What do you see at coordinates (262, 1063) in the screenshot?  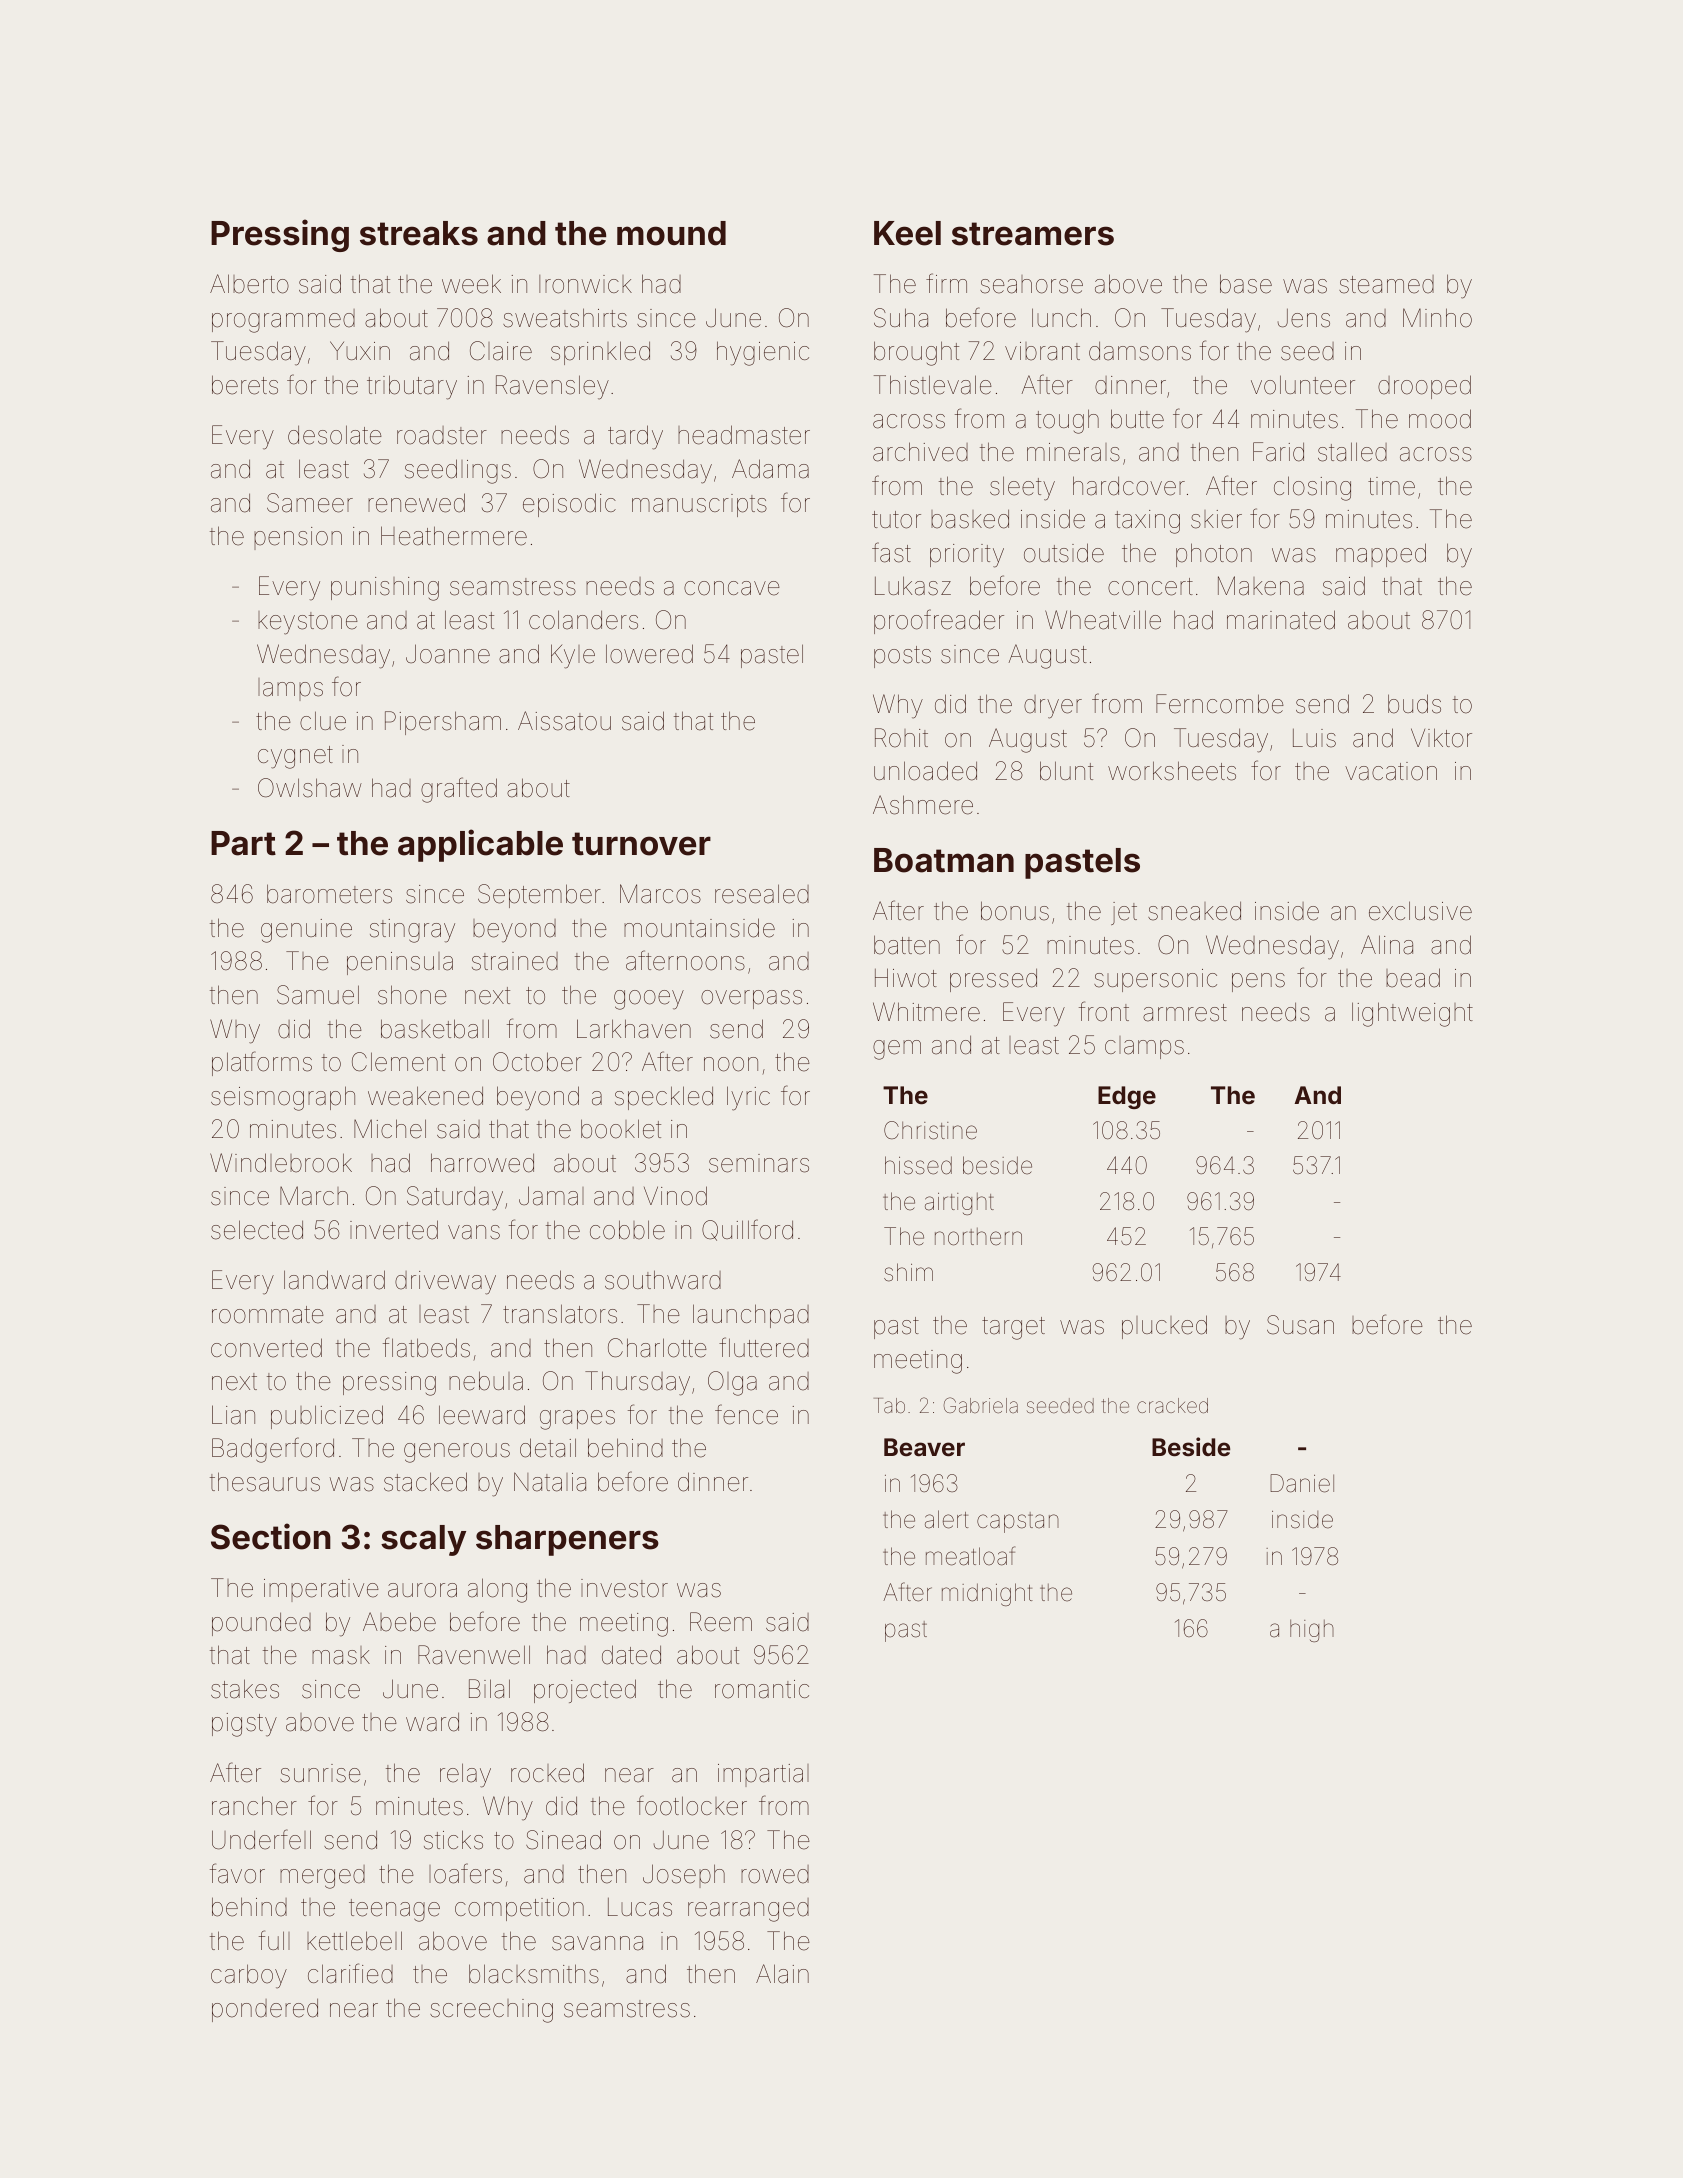 I see `platforms` at bounding box center [262, 1063].
